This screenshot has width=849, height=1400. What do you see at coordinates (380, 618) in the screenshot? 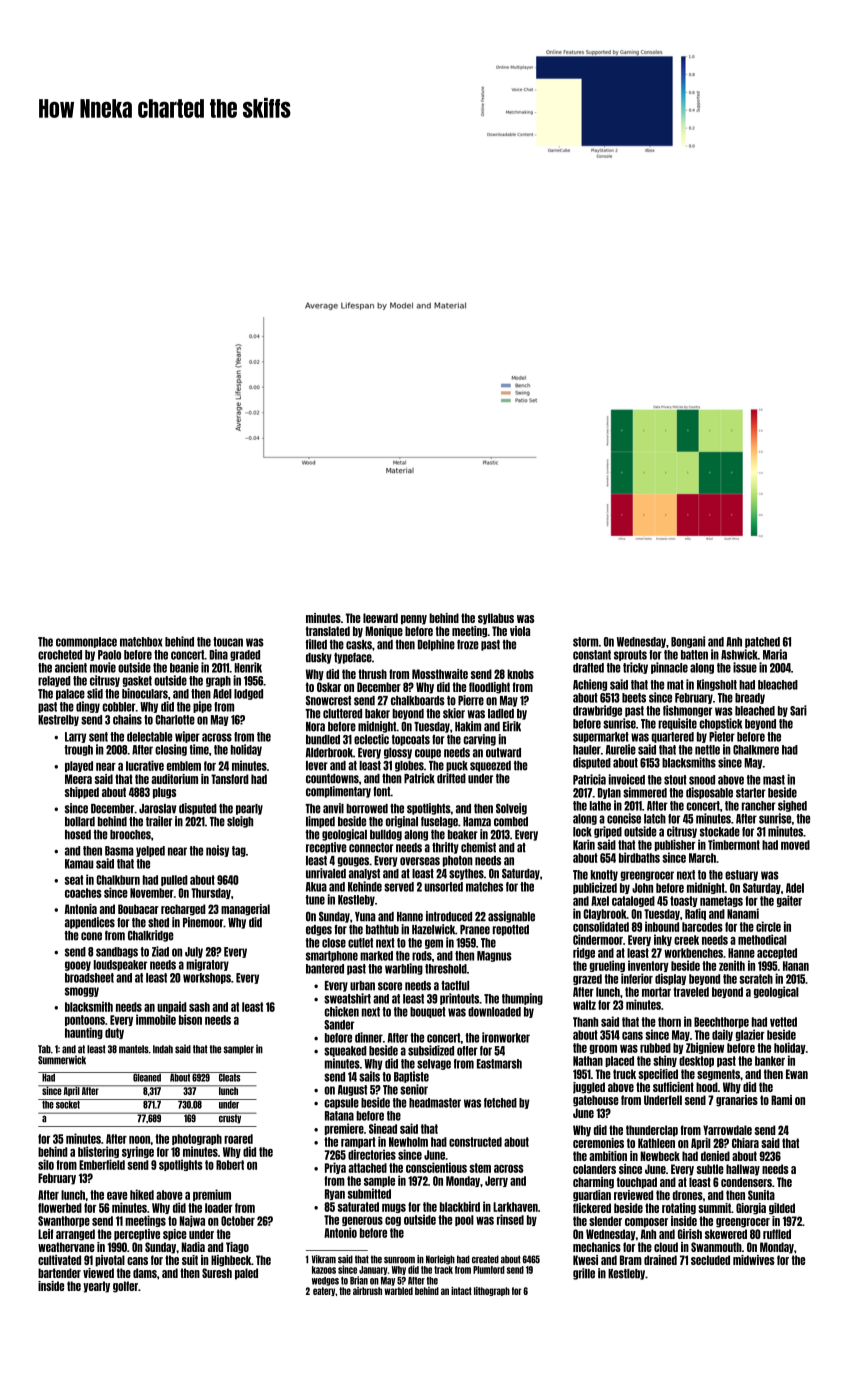
I see `leeward` at bounding box center [380, 618].
